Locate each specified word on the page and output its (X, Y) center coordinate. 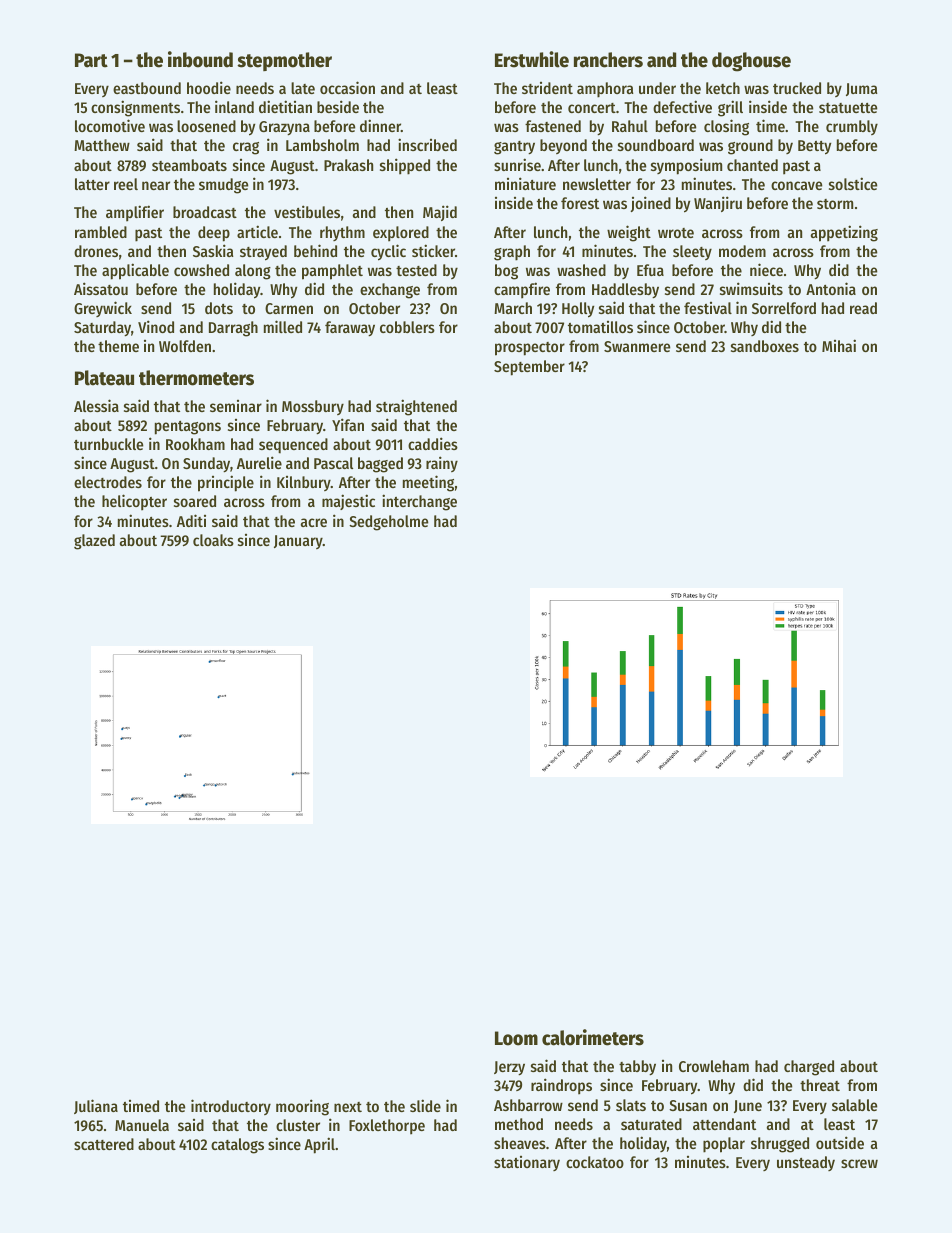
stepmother (284, 61)
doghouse (751, 62)
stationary (527, 1163)
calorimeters (593, 1037)
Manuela (142, 1125)
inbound (200, 59)
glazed (94, 542)
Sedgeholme (388, 523)
